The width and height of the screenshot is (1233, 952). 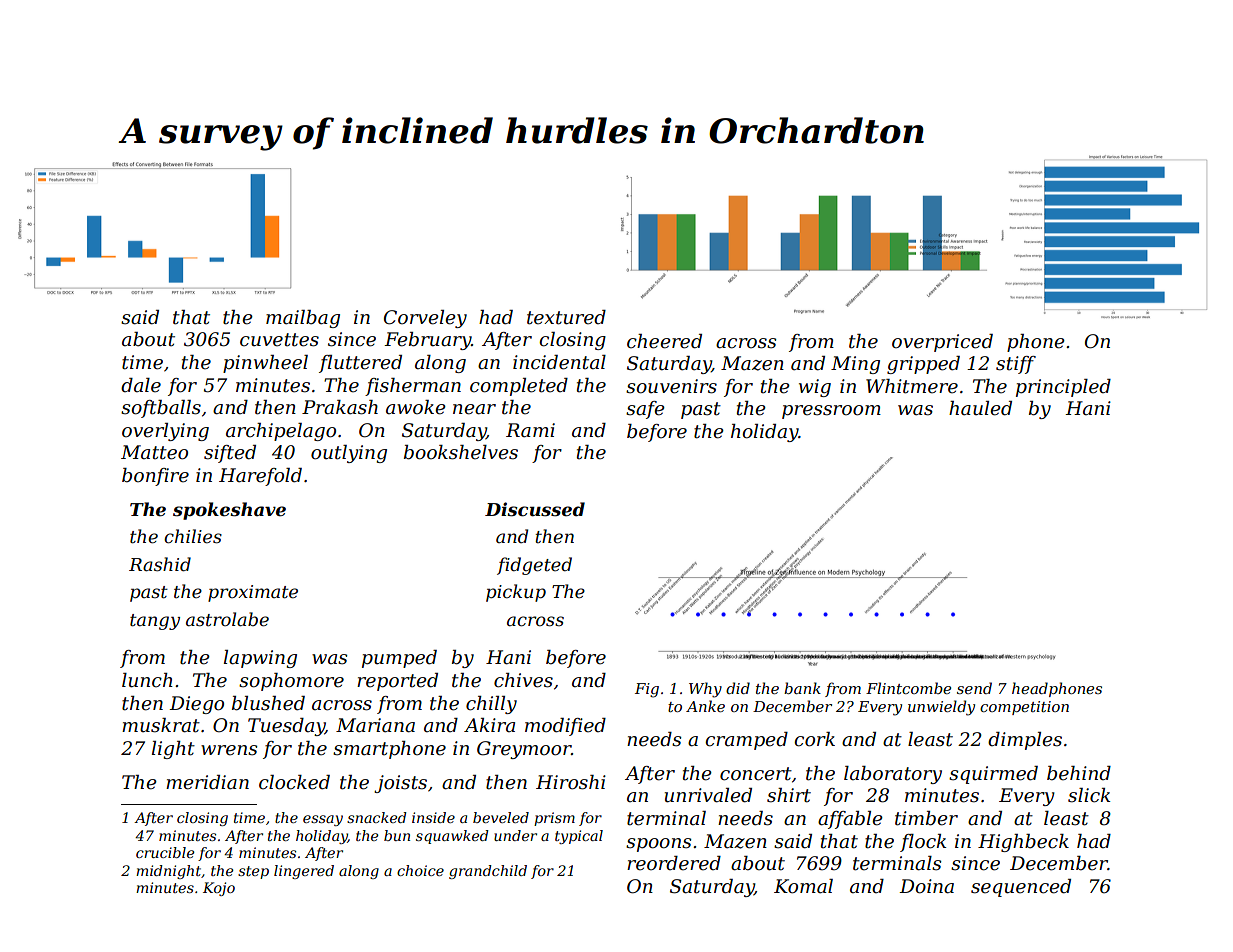 I want to click on meridian, so click(x=207, y=782).
